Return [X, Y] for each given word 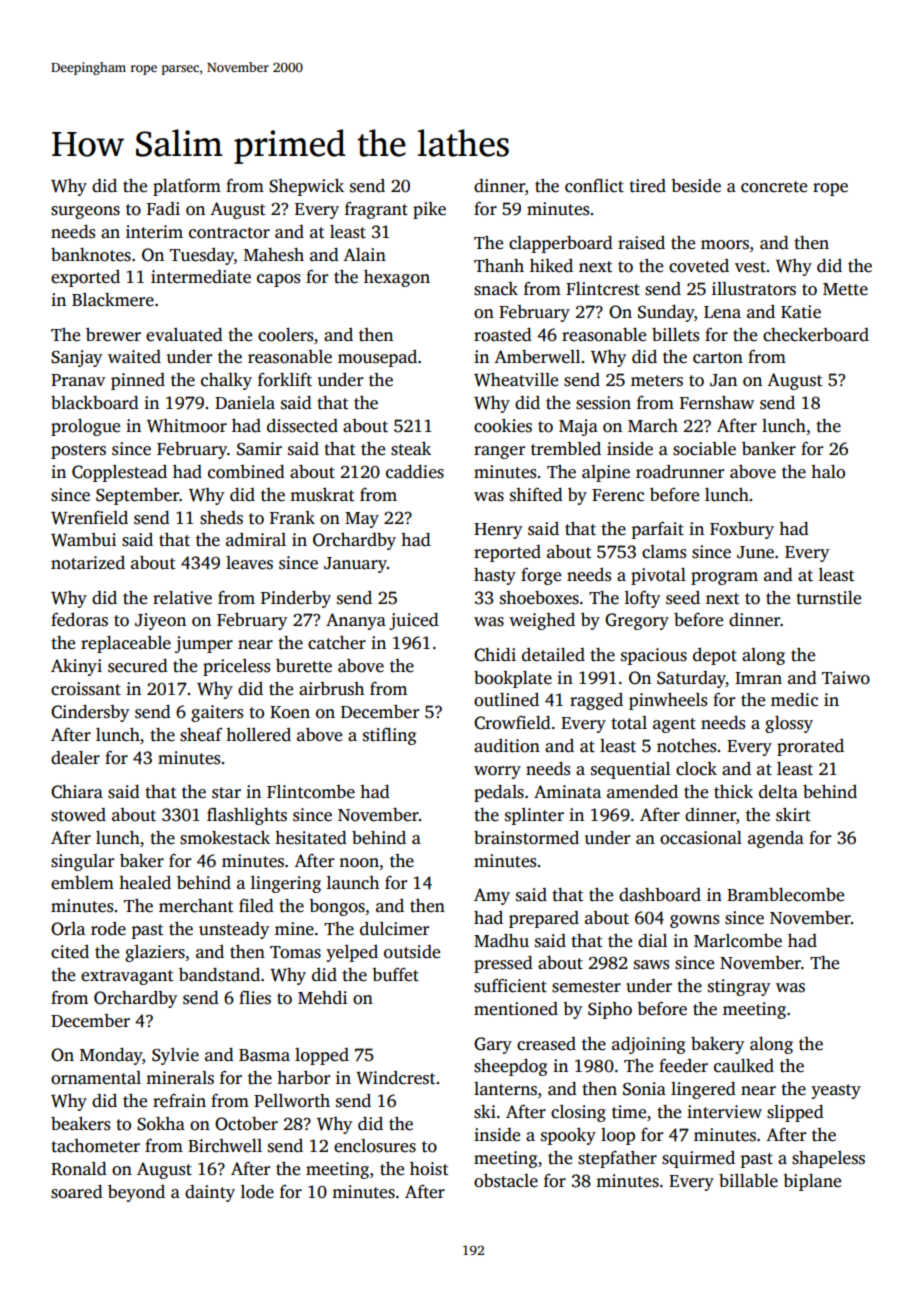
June [755, 552]
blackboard [95, 403]
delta [778, 792]
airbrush [331, 689]
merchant [196, 906]
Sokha [161, 1124]
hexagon [397, 278]
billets [675, 335]
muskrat [322, 495]
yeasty [836, 1091]
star [226, 793]
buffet [395, 975]
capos [278, 280]
